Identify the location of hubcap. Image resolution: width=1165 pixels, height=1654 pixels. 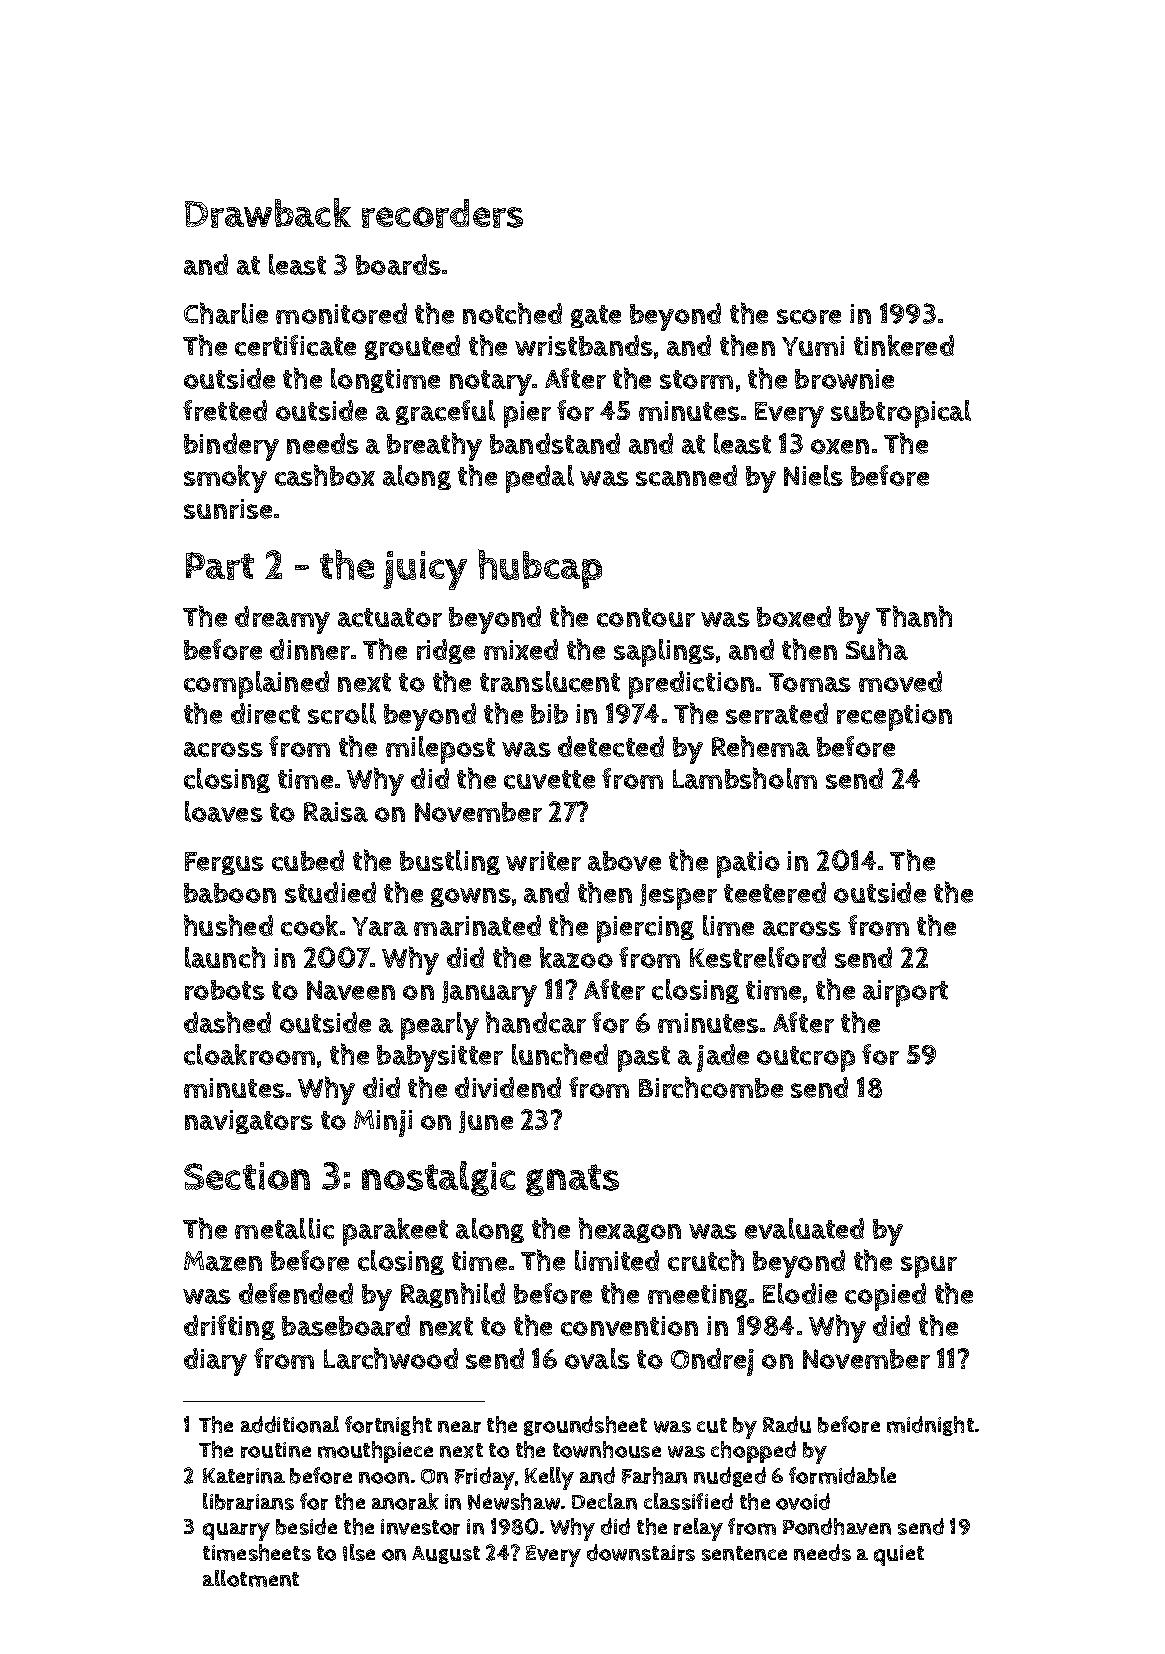
(540, 569).
